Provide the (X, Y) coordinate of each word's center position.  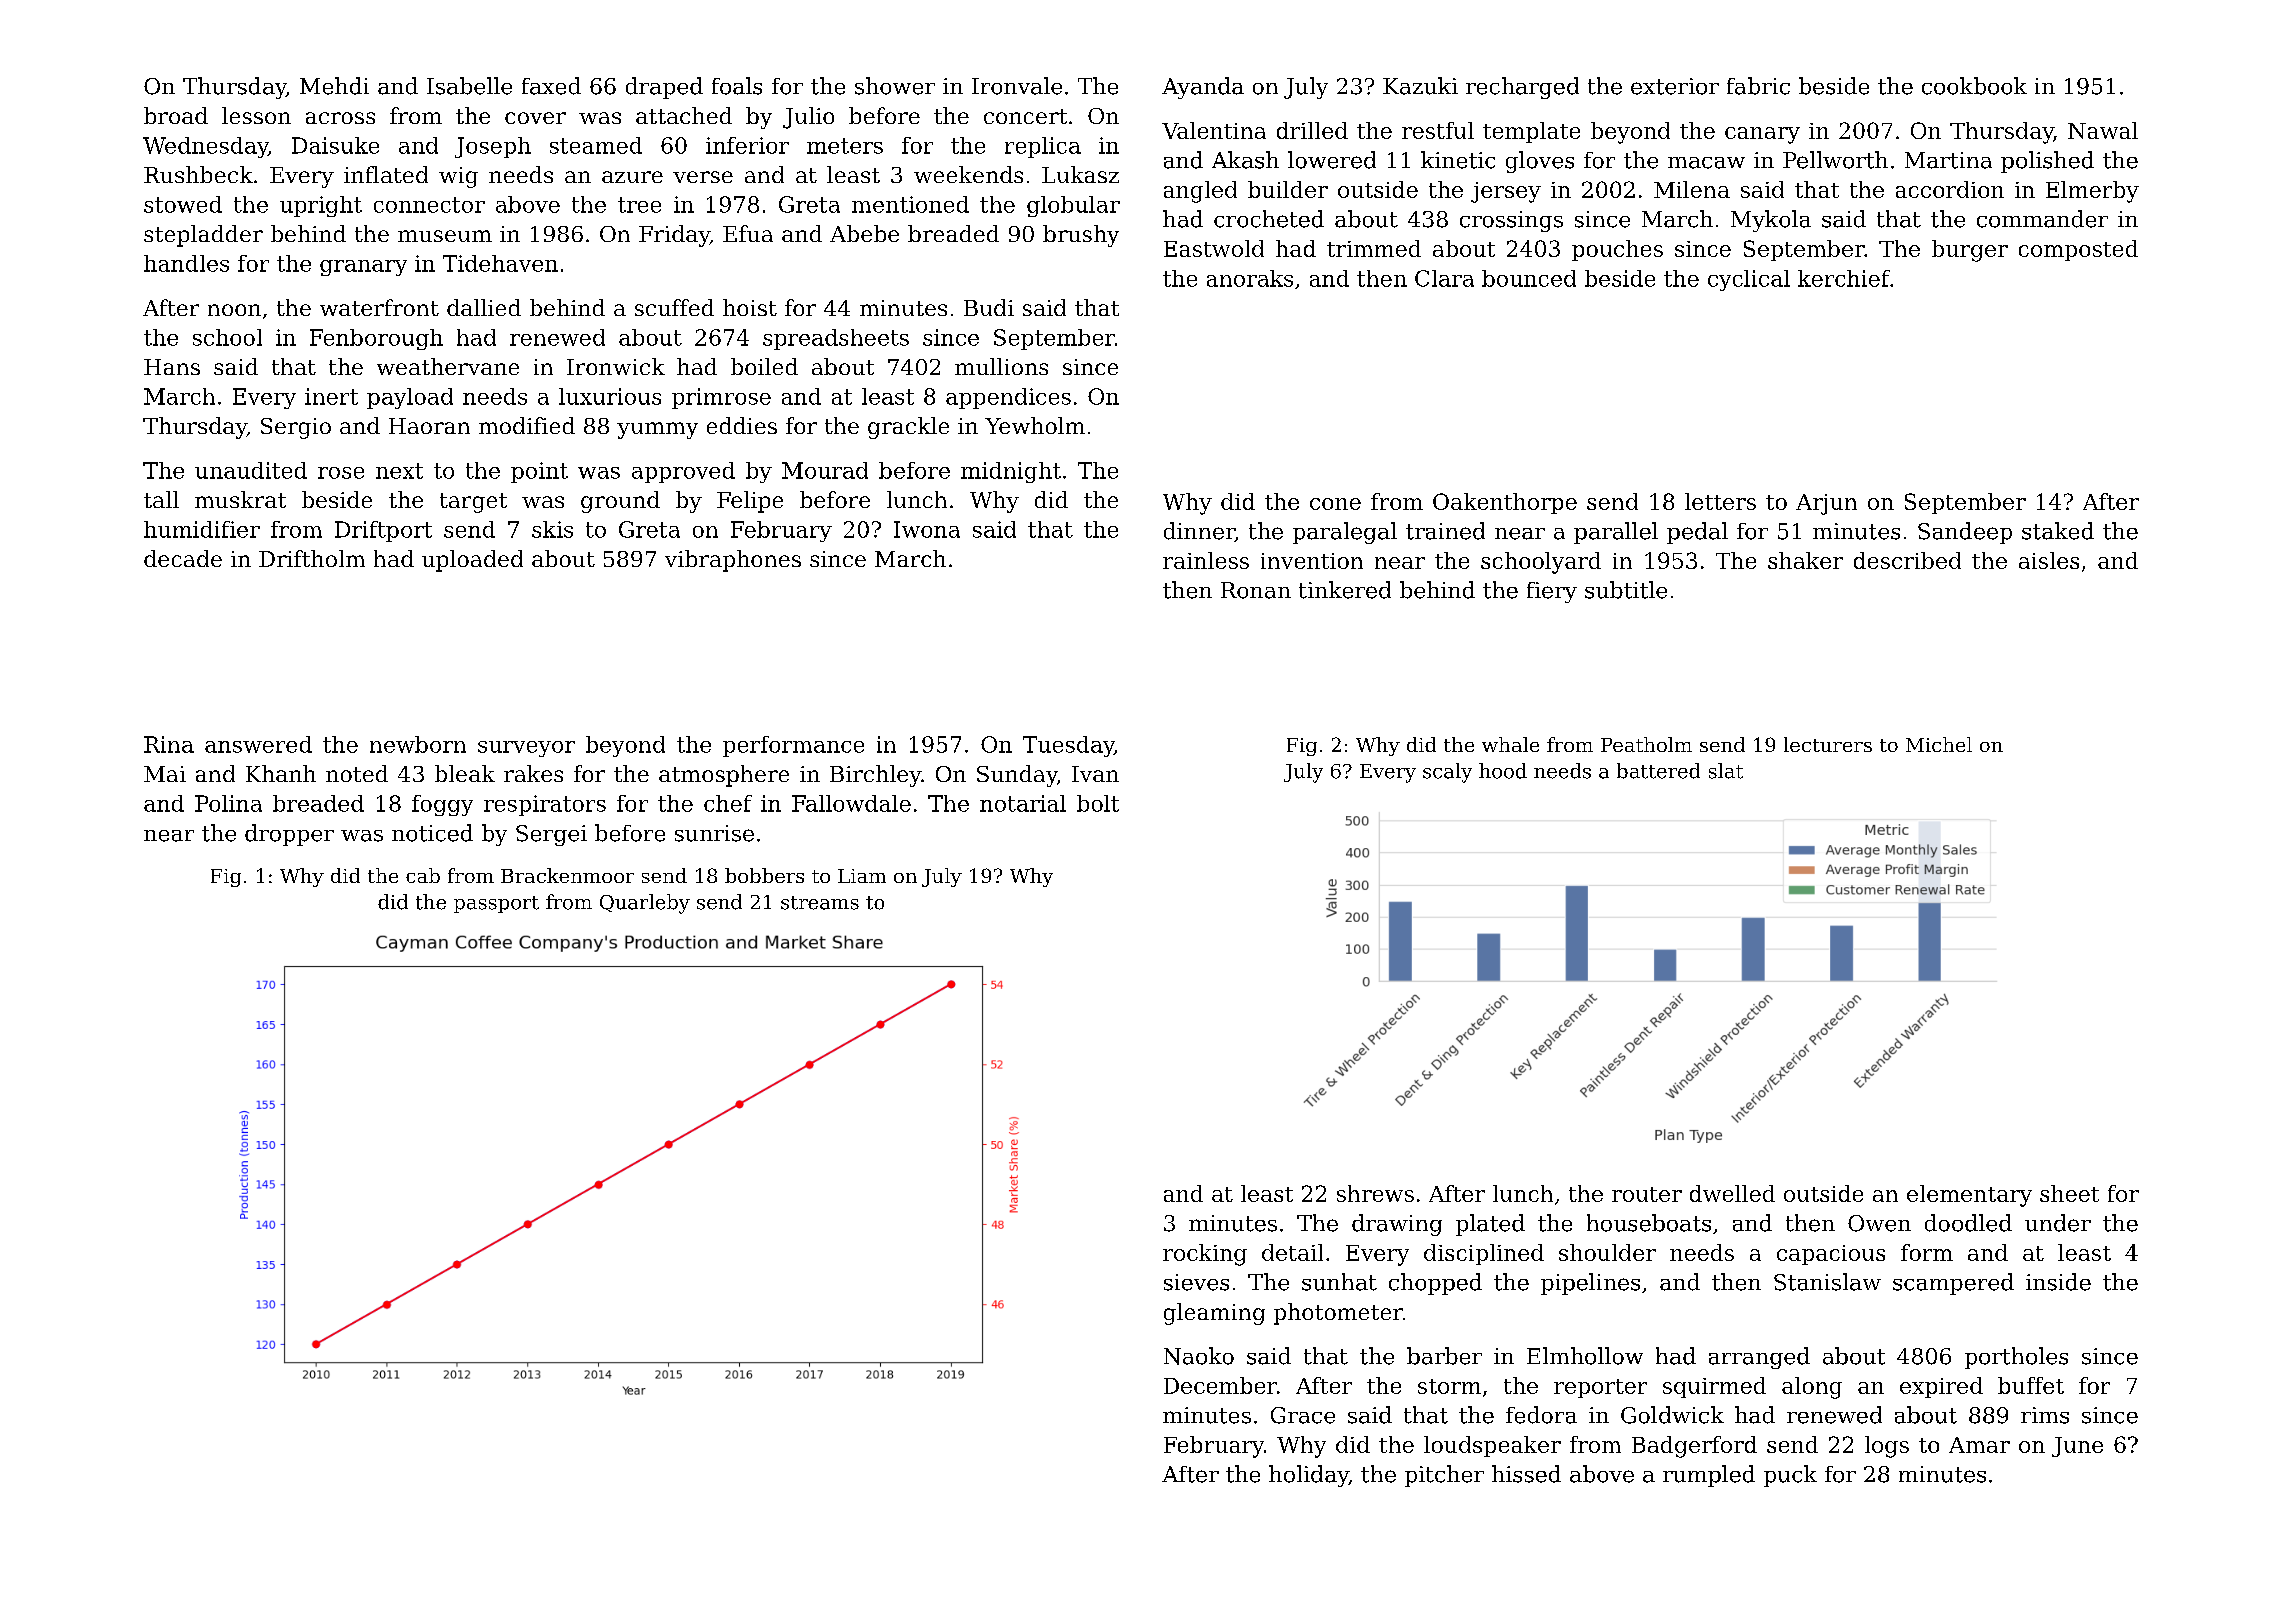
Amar (1979, 1445)
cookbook (1974, 86)
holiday (1309, 1476)
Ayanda (1203, 88)
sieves (1196, 1282)
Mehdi (334, 86)
